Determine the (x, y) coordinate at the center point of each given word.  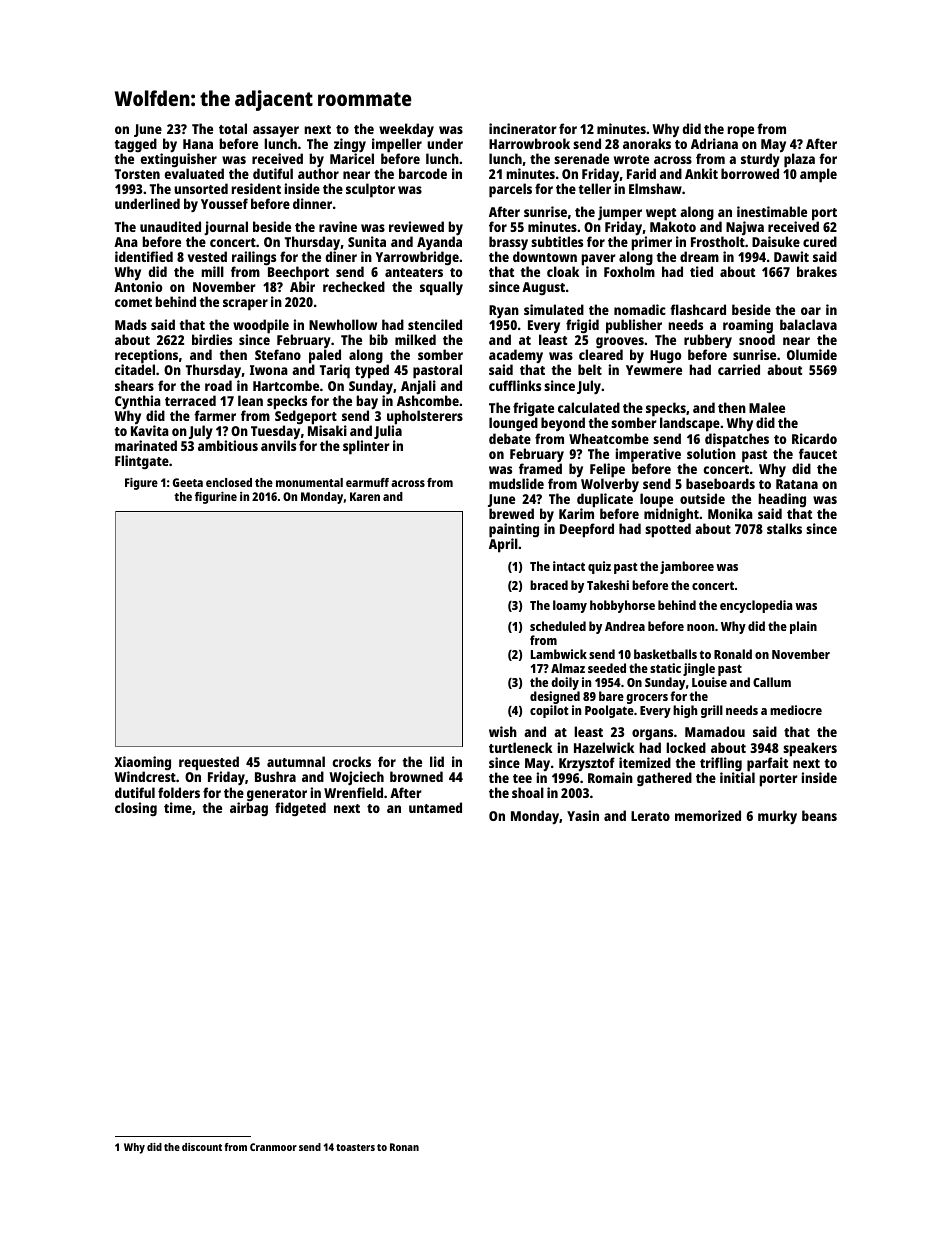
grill (712, 711)
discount (202, 1147)
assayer (276, 131)
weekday (406, 130)
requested (209, 764)
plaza (799, 160)
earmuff (367, 482)
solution (711, 453)
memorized (708, 815)
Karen (365, 496)
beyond (563, 424)
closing (136, 809)
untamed (435, 807)
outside (702, 498)
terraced (190, 400)
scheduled (558, 626)
